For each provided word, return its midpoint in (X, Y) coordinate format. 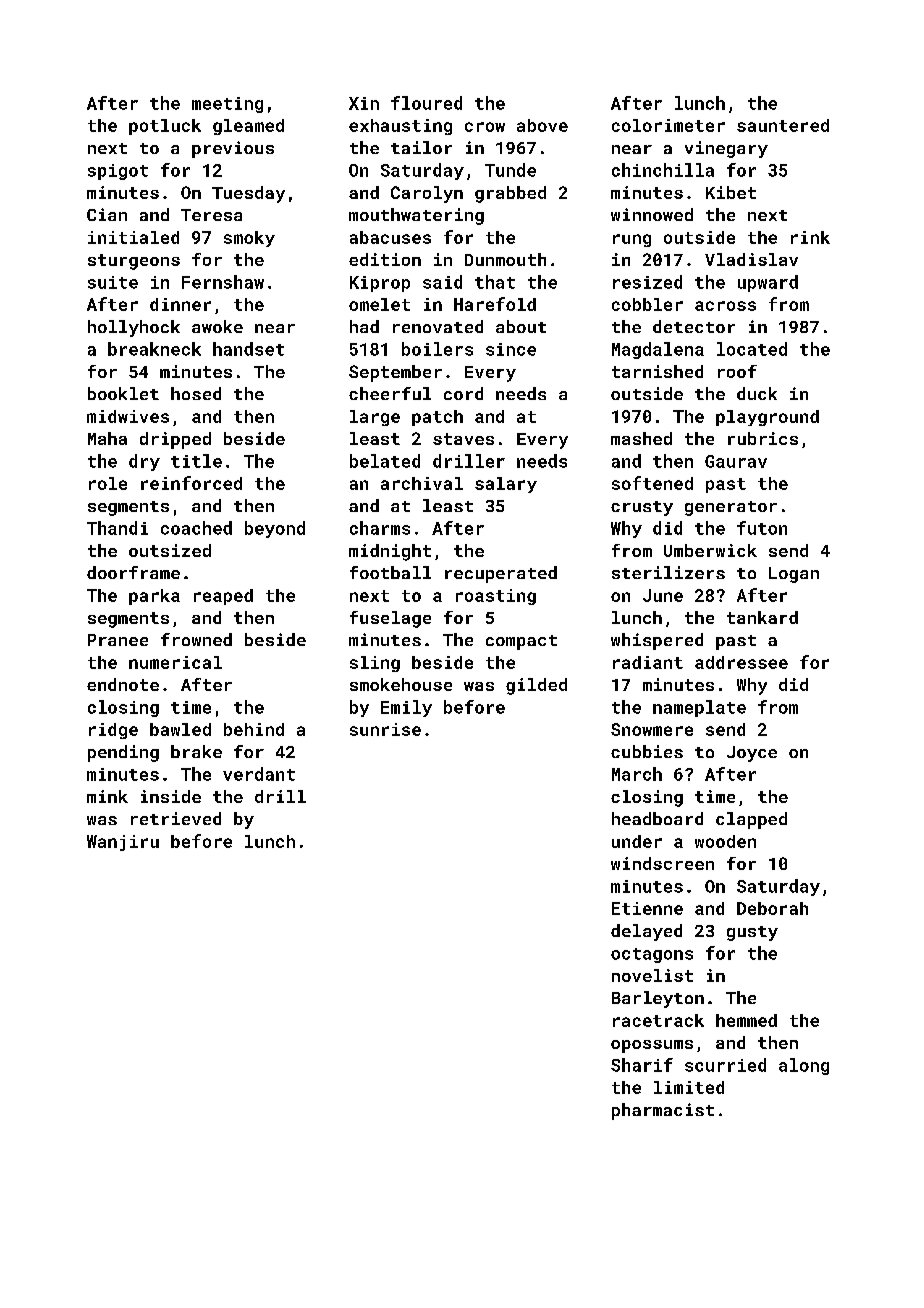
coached (196, 528)
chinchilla (663, 170)
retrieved (176, 818)
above (542, 125)
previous (233, 149)
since (511, 349)
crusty (642, 508)
